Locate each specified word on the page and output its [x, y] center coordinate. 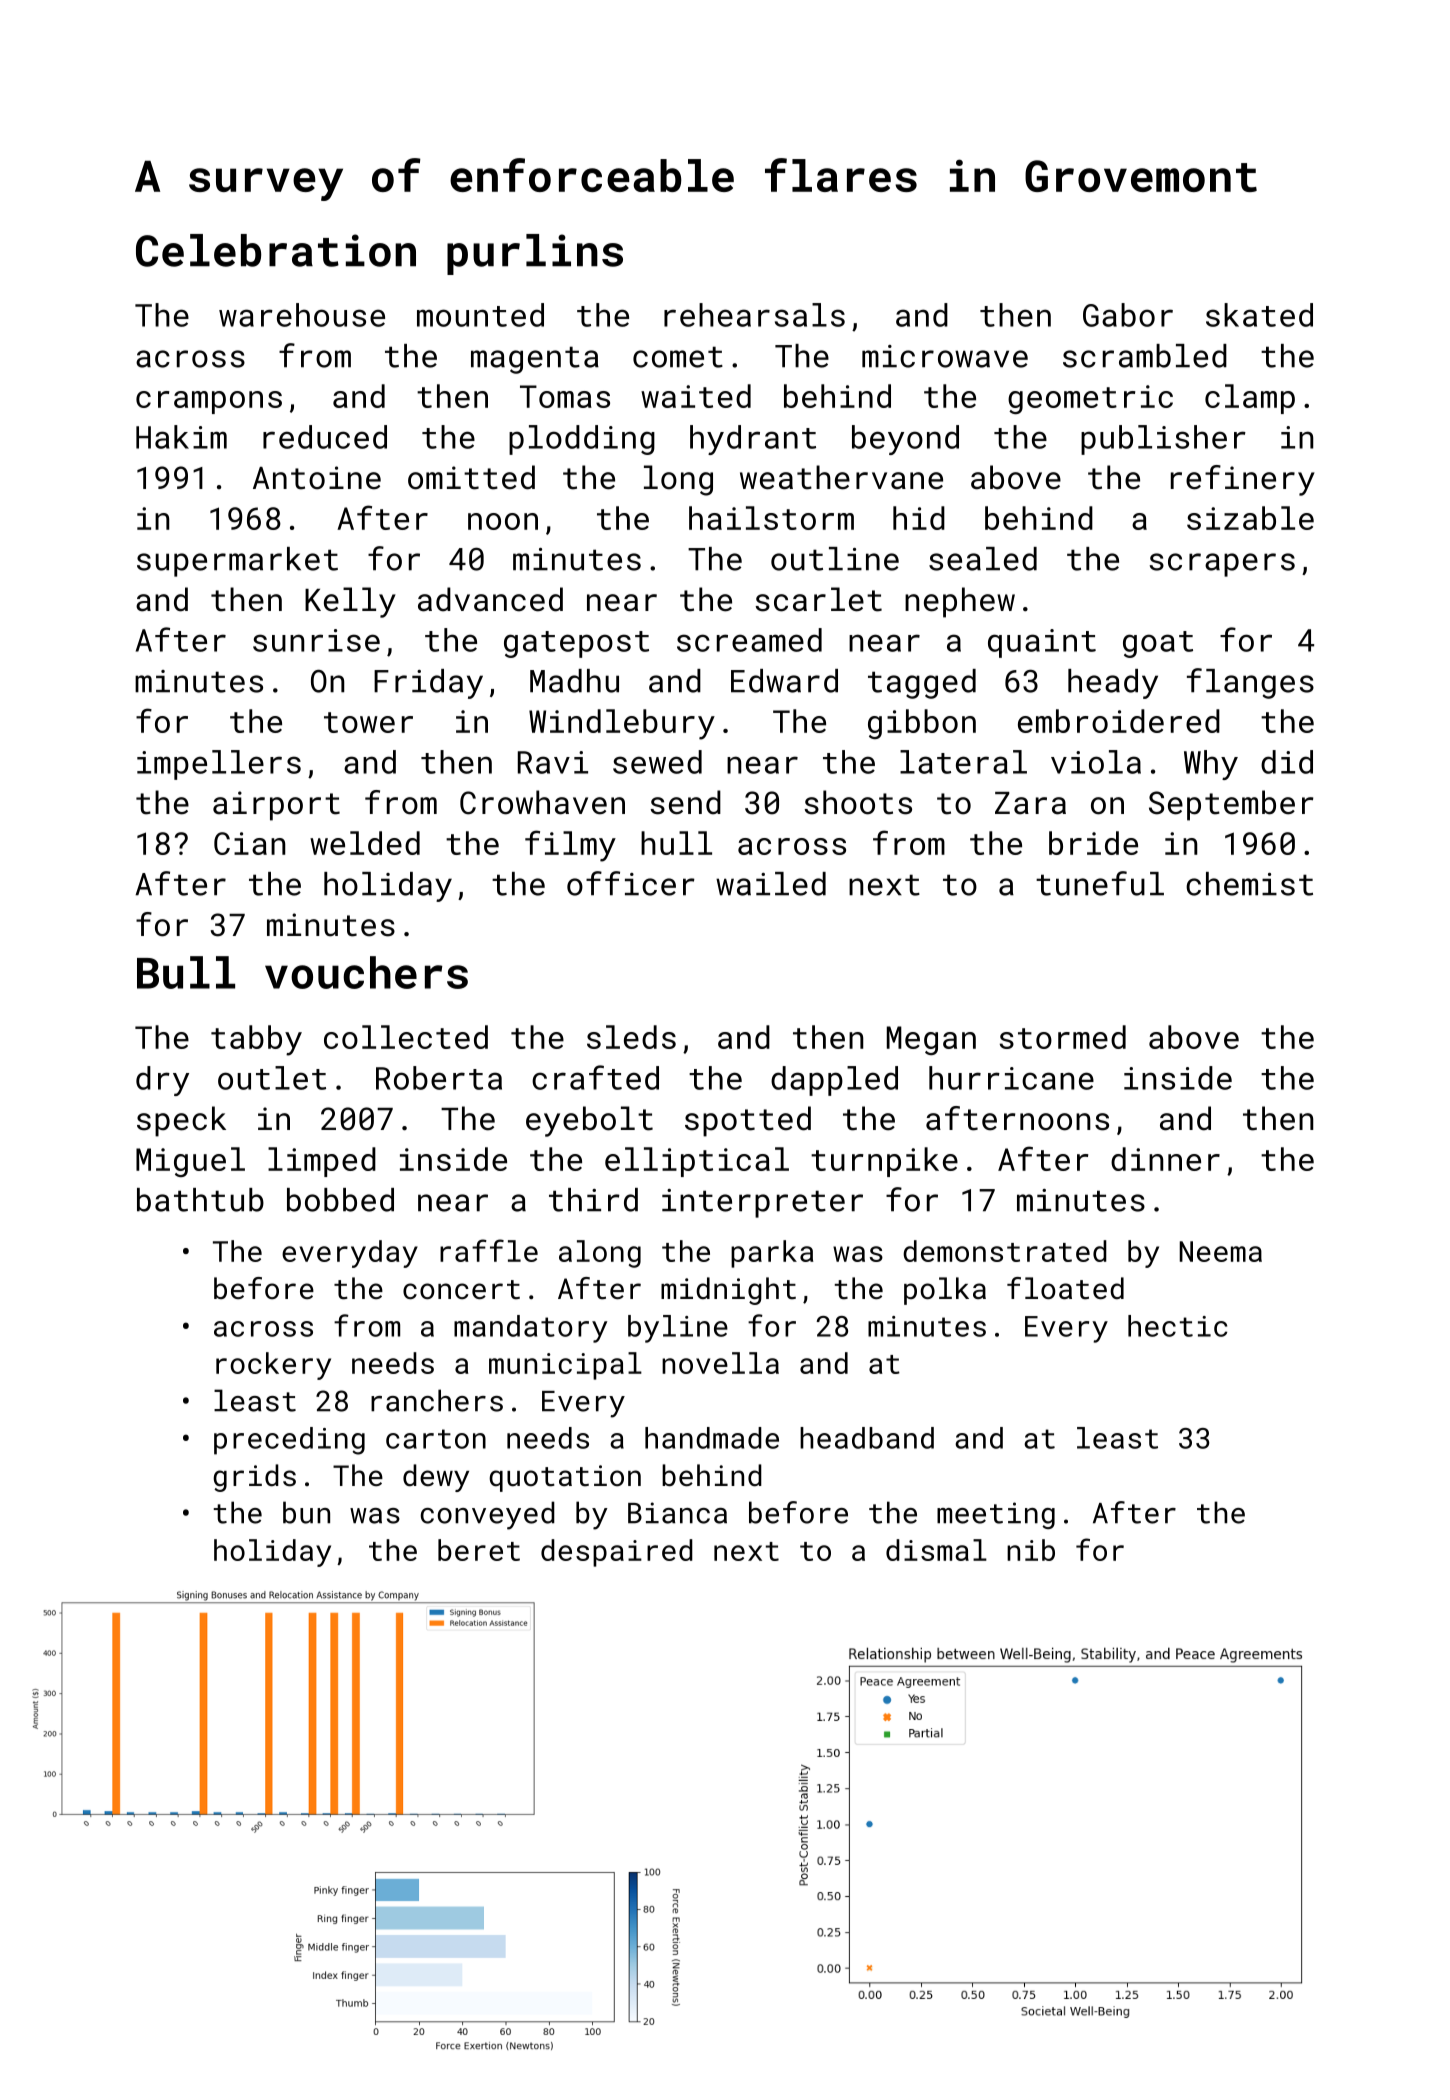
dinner [1165, 1159]
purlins [535, 254]
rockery [273, 1366]
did [1287, 762]
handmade [712, 1438]
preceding [289, 1441]
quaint [1042, 643]
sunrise [316, 640]
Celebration [276, 250]
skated [1259, 315]
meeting [996, 1515]
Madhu [574, 681]
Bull [186, 972]
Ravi [553, 762]
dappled [834, 1081]
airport [276, 806]
